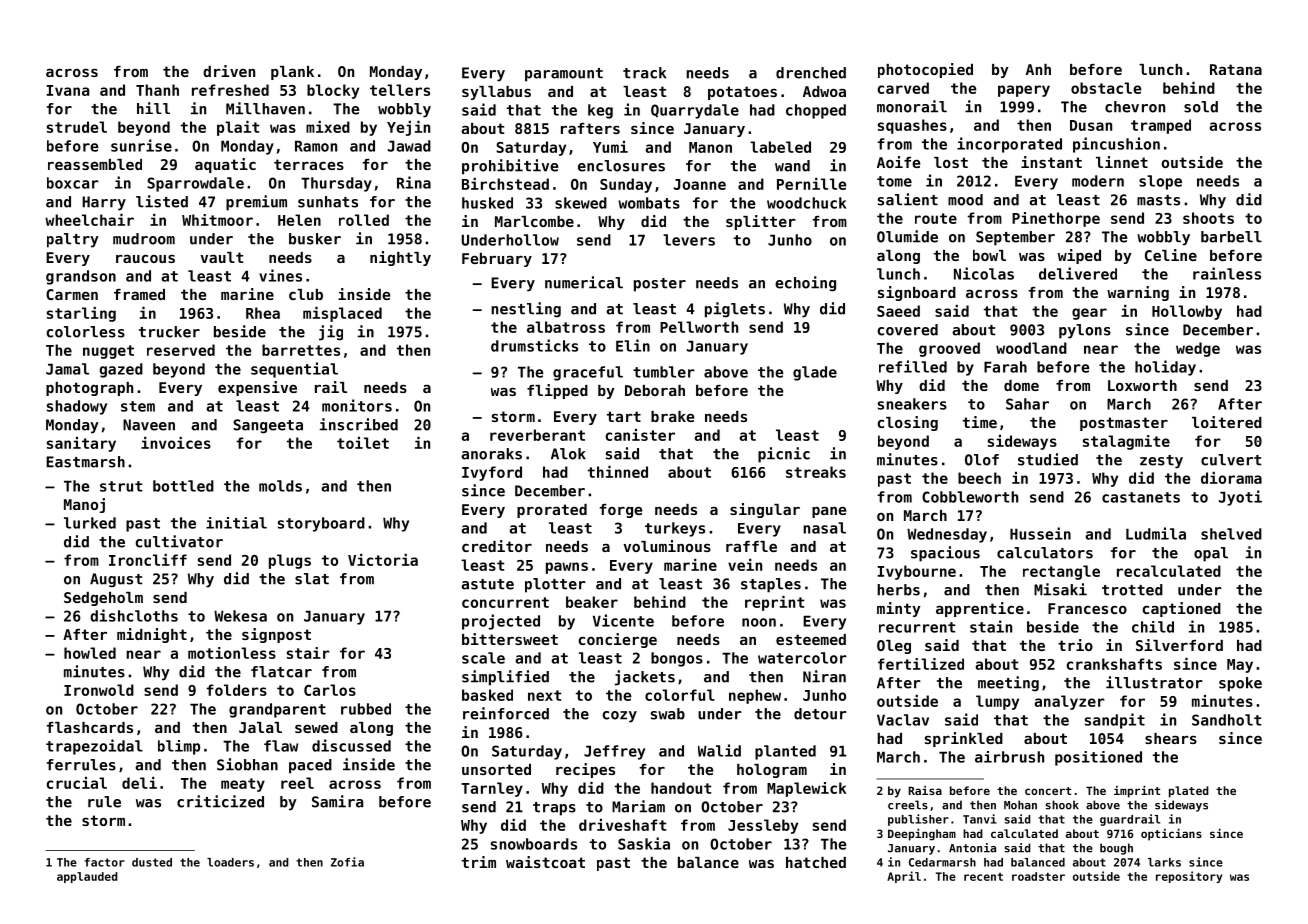  What do you see at coordinates (263, 313) in the screenshot?
I see `Rhea` at bounding box center [263, 313].
